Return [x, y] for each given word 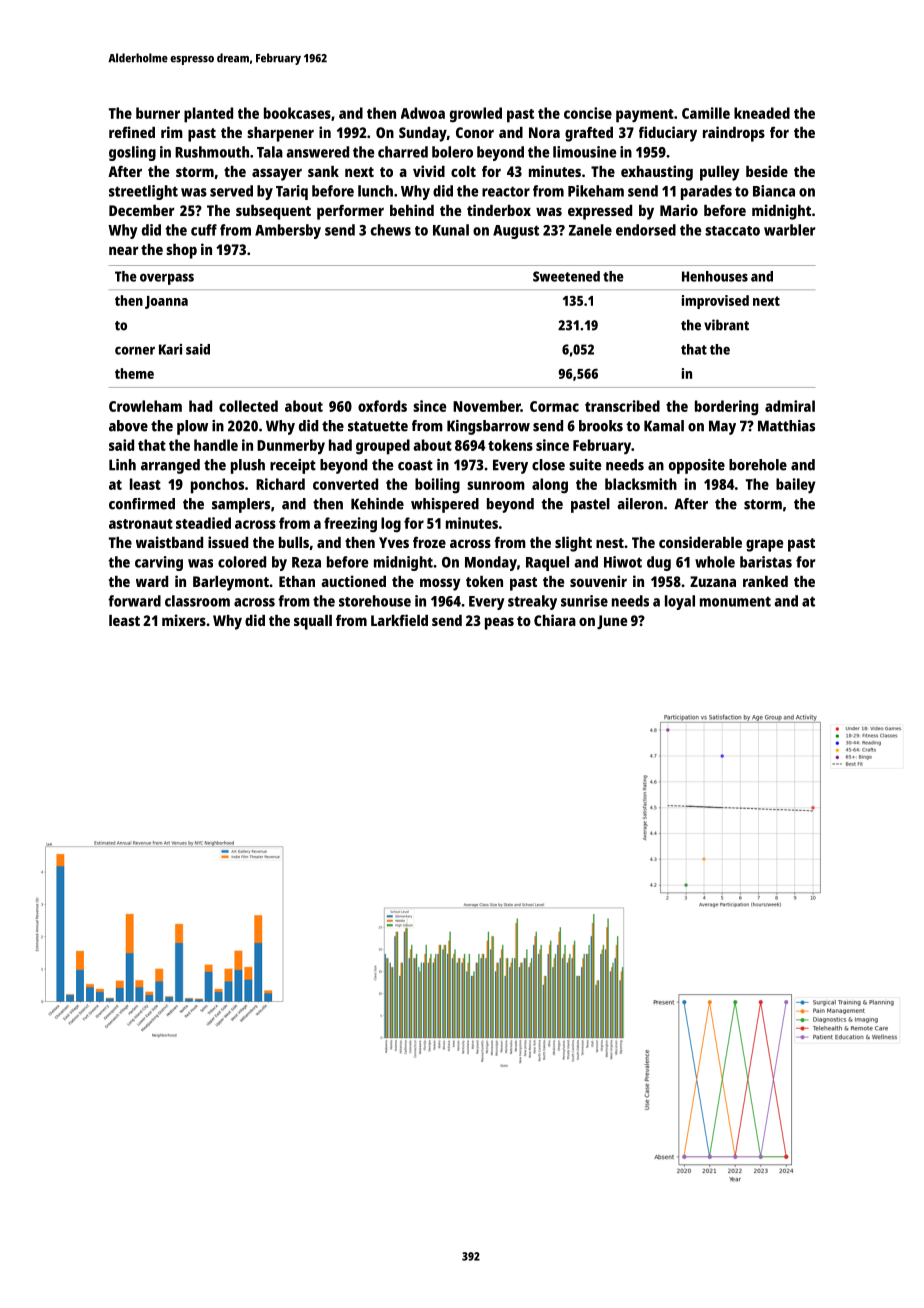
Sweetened [566, 276]
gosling [132, 153]
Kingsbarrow [488, 427]
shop [181, 251]
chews [391, 230]
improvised [715, 302]
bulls [294, 542]
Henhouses [715, 276]
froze [429, 542]
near [124, 250]
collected [248, 406]
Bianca [774, 191]
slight [573, 544]
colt [463, 171]
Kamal [664, 426]
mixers [184, 620]
